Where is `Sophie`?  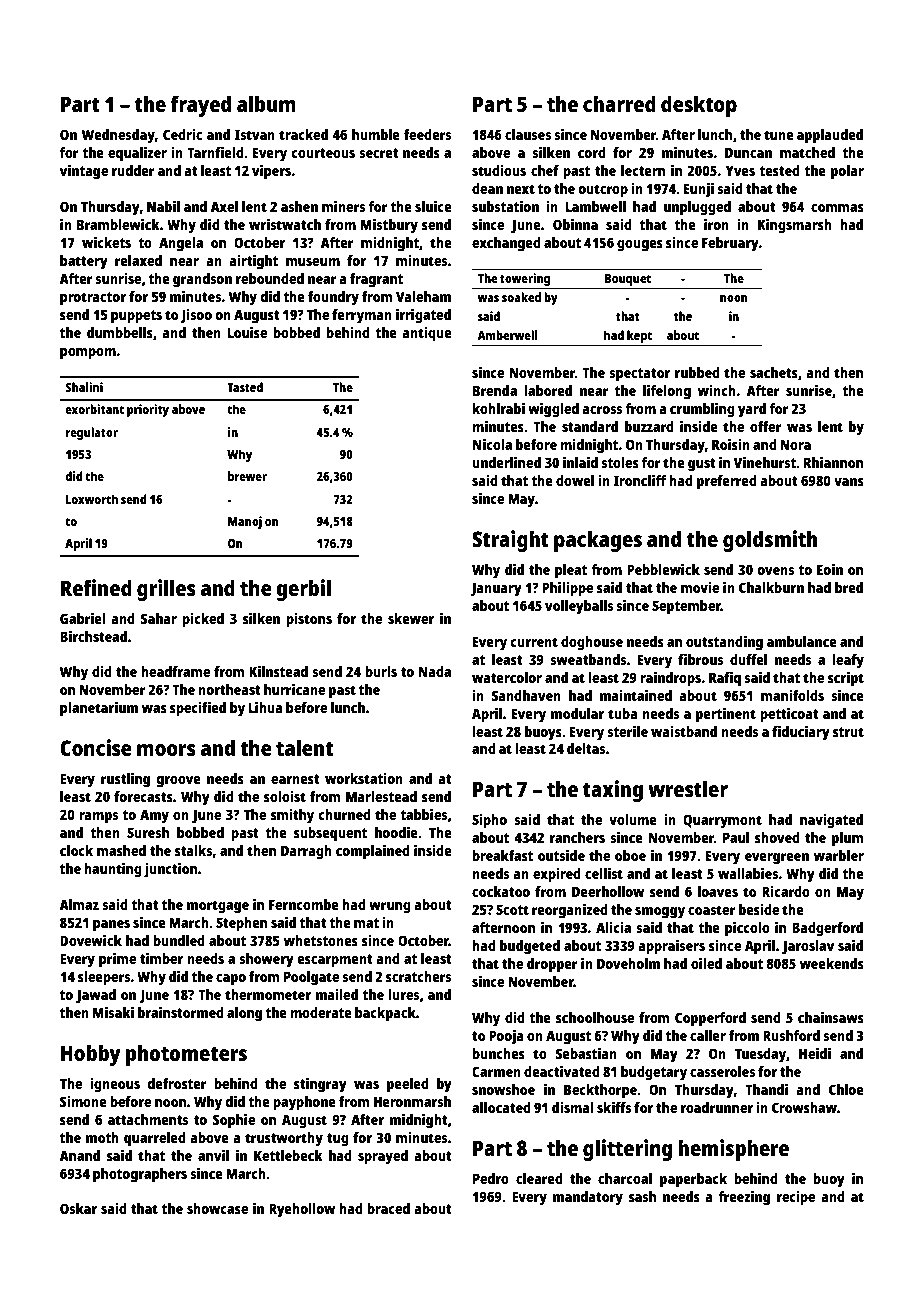
Sophie is located at coordinates (234, 1121).
